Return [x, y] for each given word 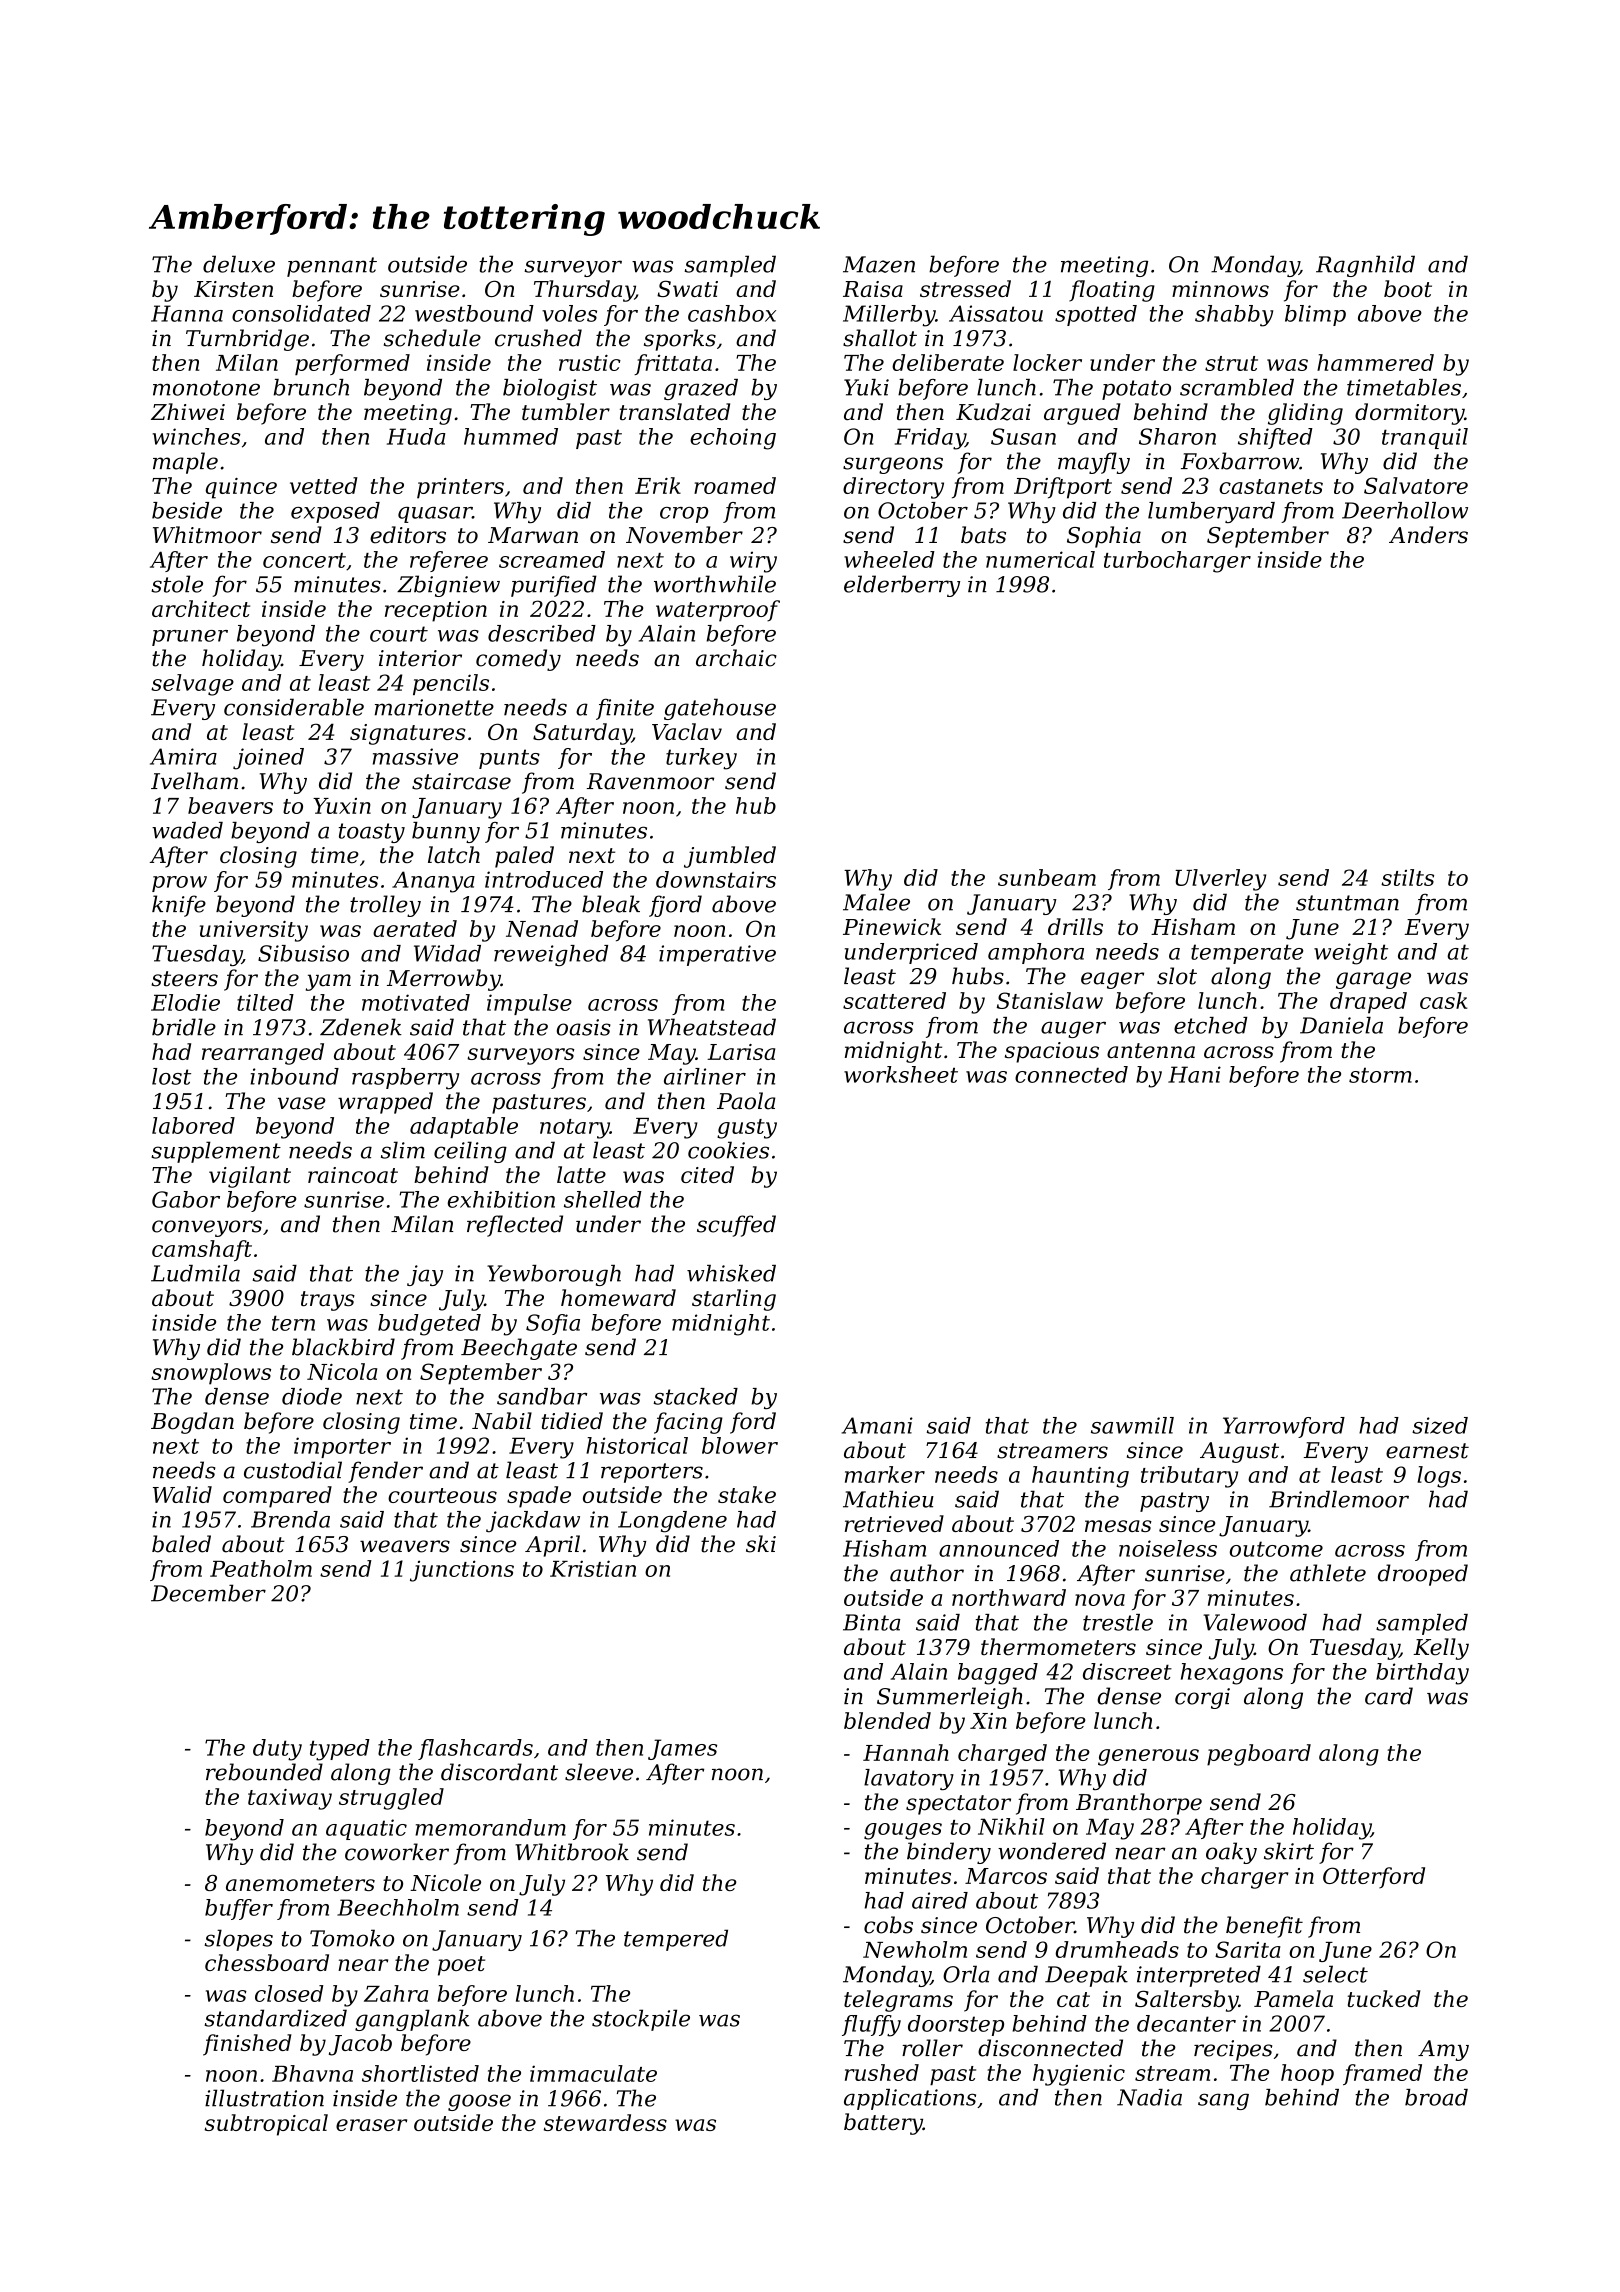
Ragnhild [1365, 266]
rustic [590, 362]
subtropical [266, 2125]
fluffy [871, 2026]
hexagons [1232, 1674]
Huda [416, 436]
